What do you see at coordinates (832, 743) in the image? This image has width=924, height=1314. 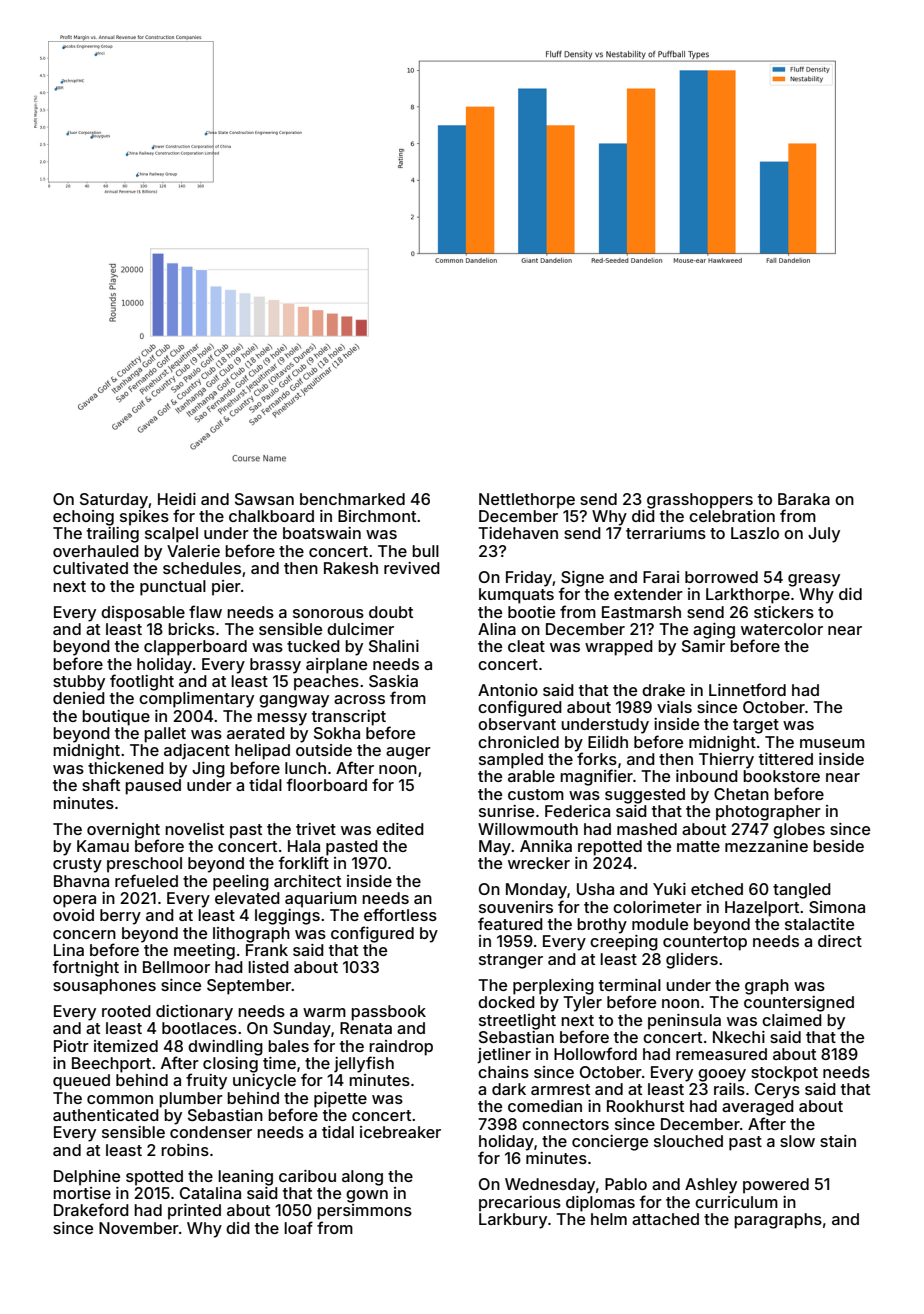 I see `museum` at bounding box center [832, 743].
